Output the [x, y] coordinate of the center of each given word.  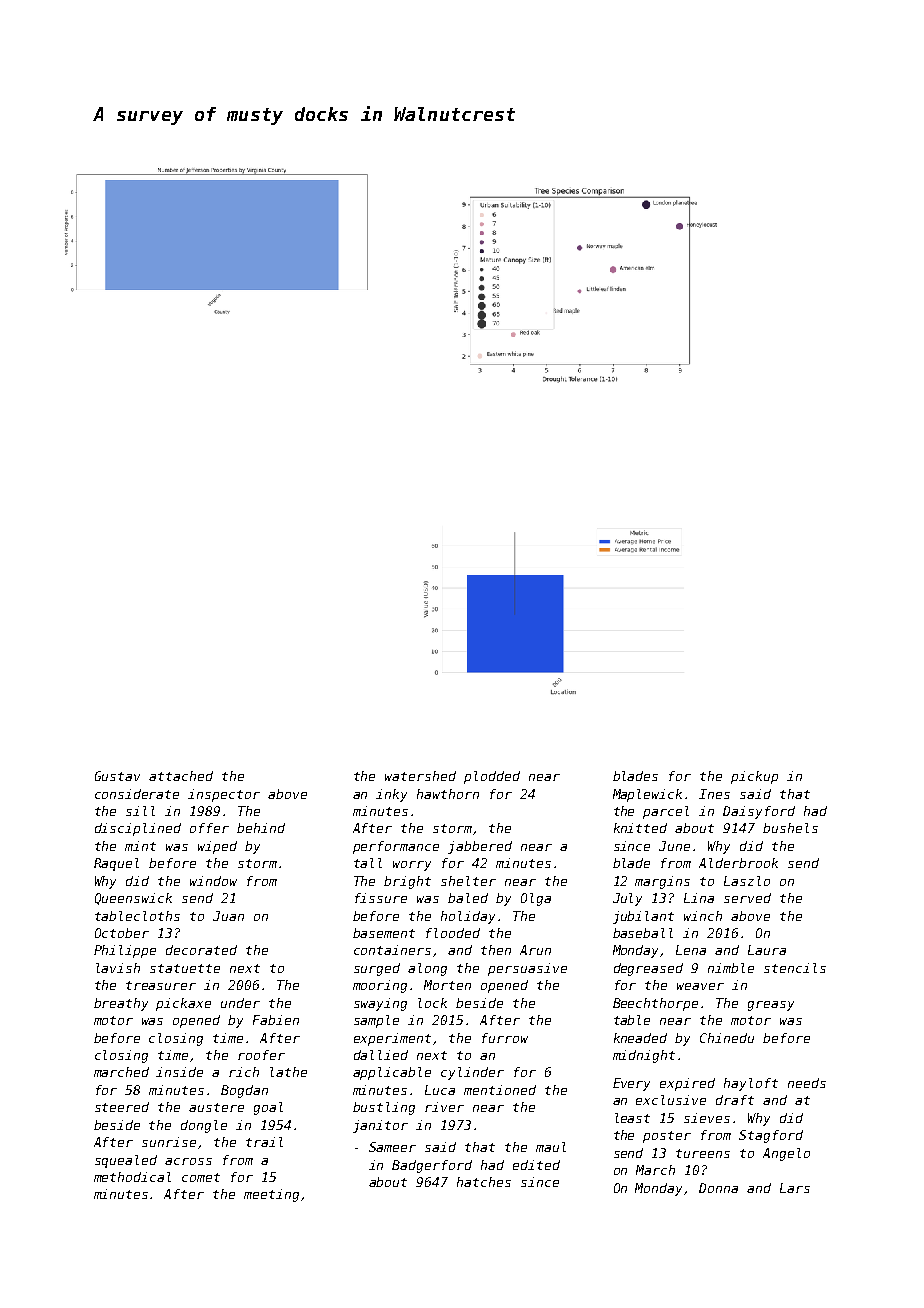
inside [179, 1072]
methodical [132, 1177]
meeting [271, 1195]
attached [181, 776]
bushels [790, 828]
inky [391, 795]
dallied [381, 1055]
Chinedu [727, 1038]
